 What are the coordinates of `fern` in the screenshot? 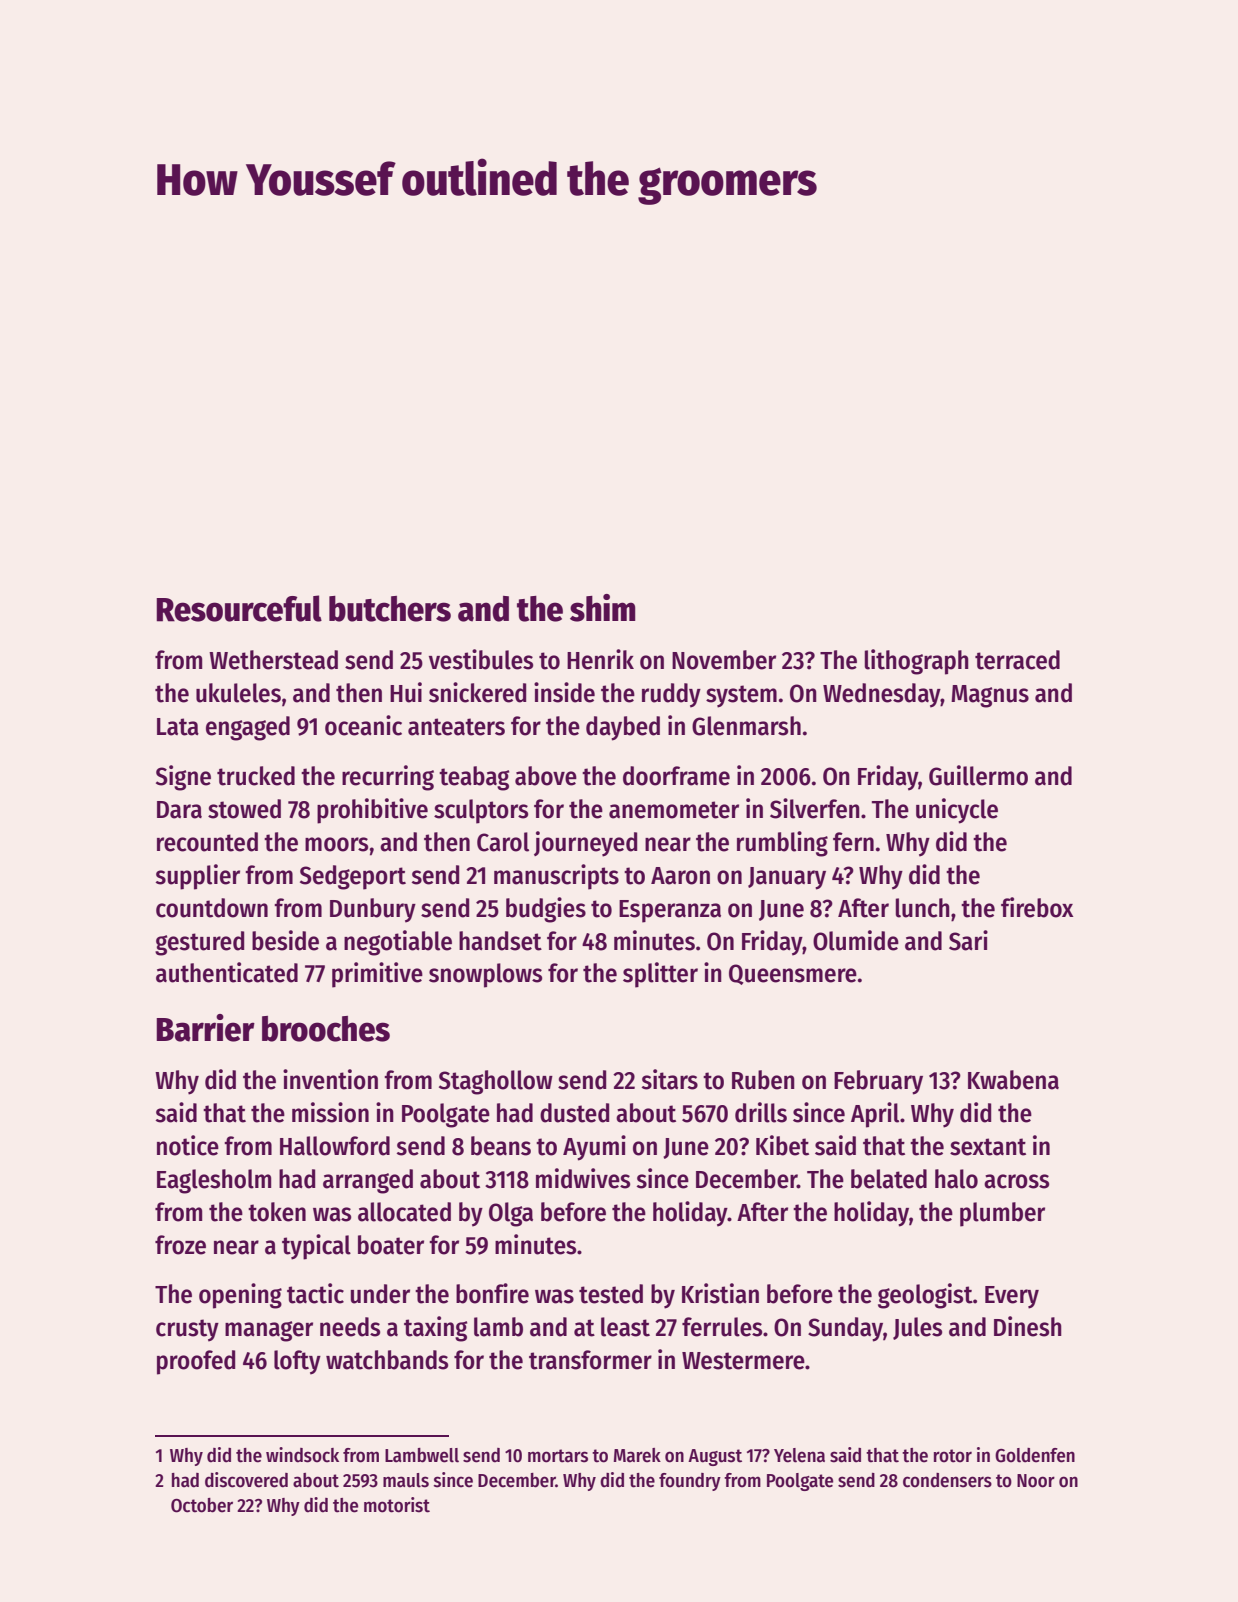 It's located at (853, 842).
